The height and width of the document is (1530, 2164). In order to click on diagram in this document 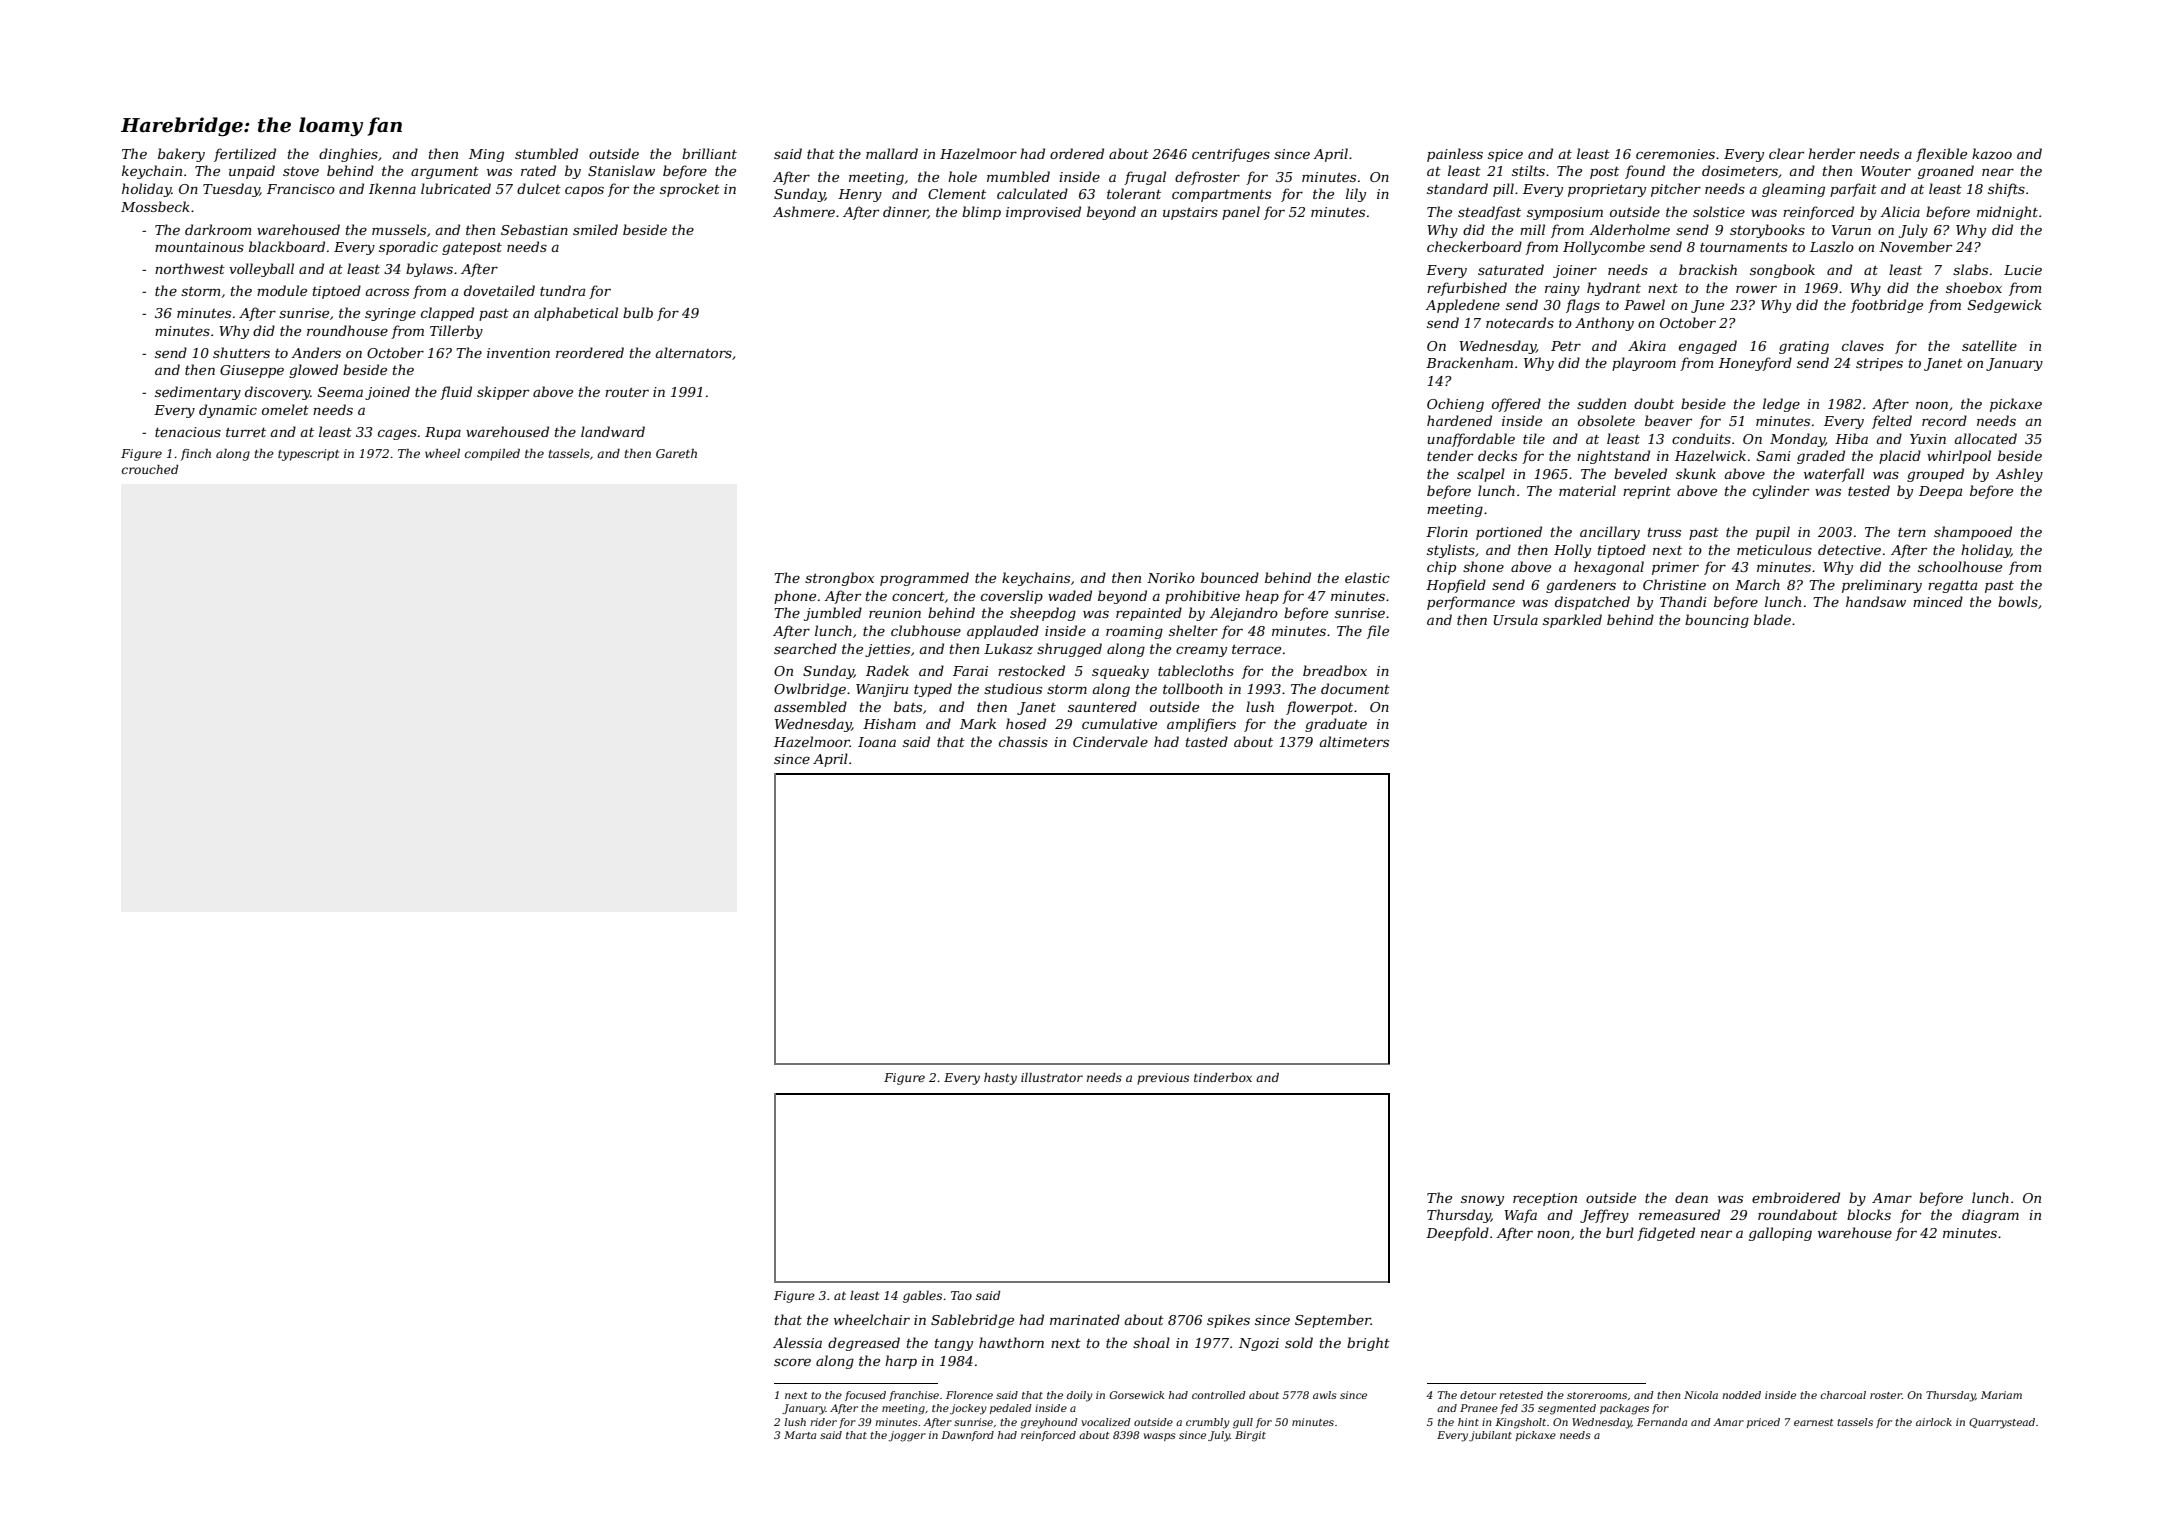, I will do `click(1990, 1216)`.
